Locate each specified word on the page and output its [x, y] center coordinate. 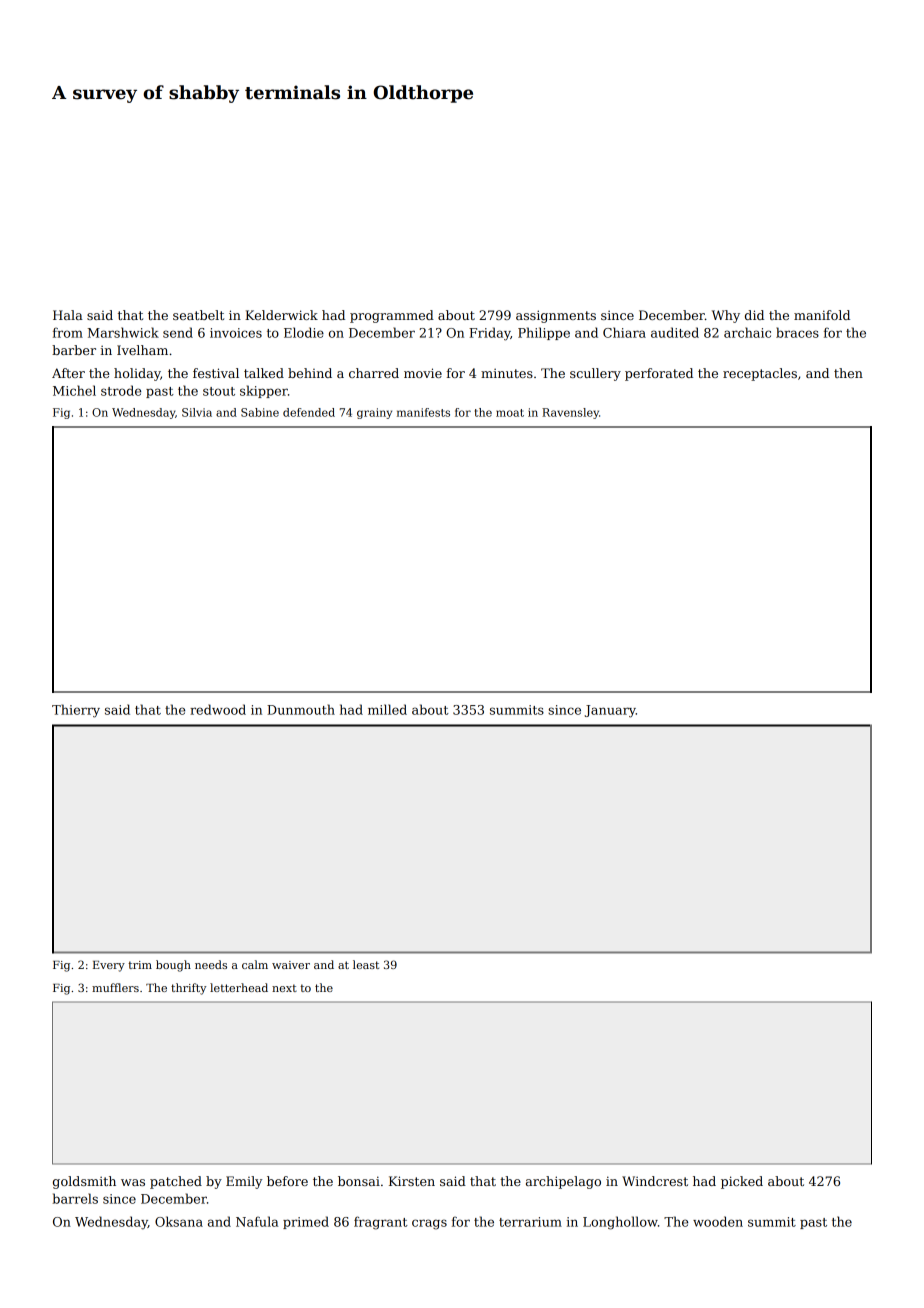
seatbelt [198, 315]
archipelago [563, 1182]
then [848, 373]
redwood [218, 709]
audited [675, 332]
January [610, 711]
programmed [392, 316]
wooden [718, 1221]
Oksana [179, 1221]
